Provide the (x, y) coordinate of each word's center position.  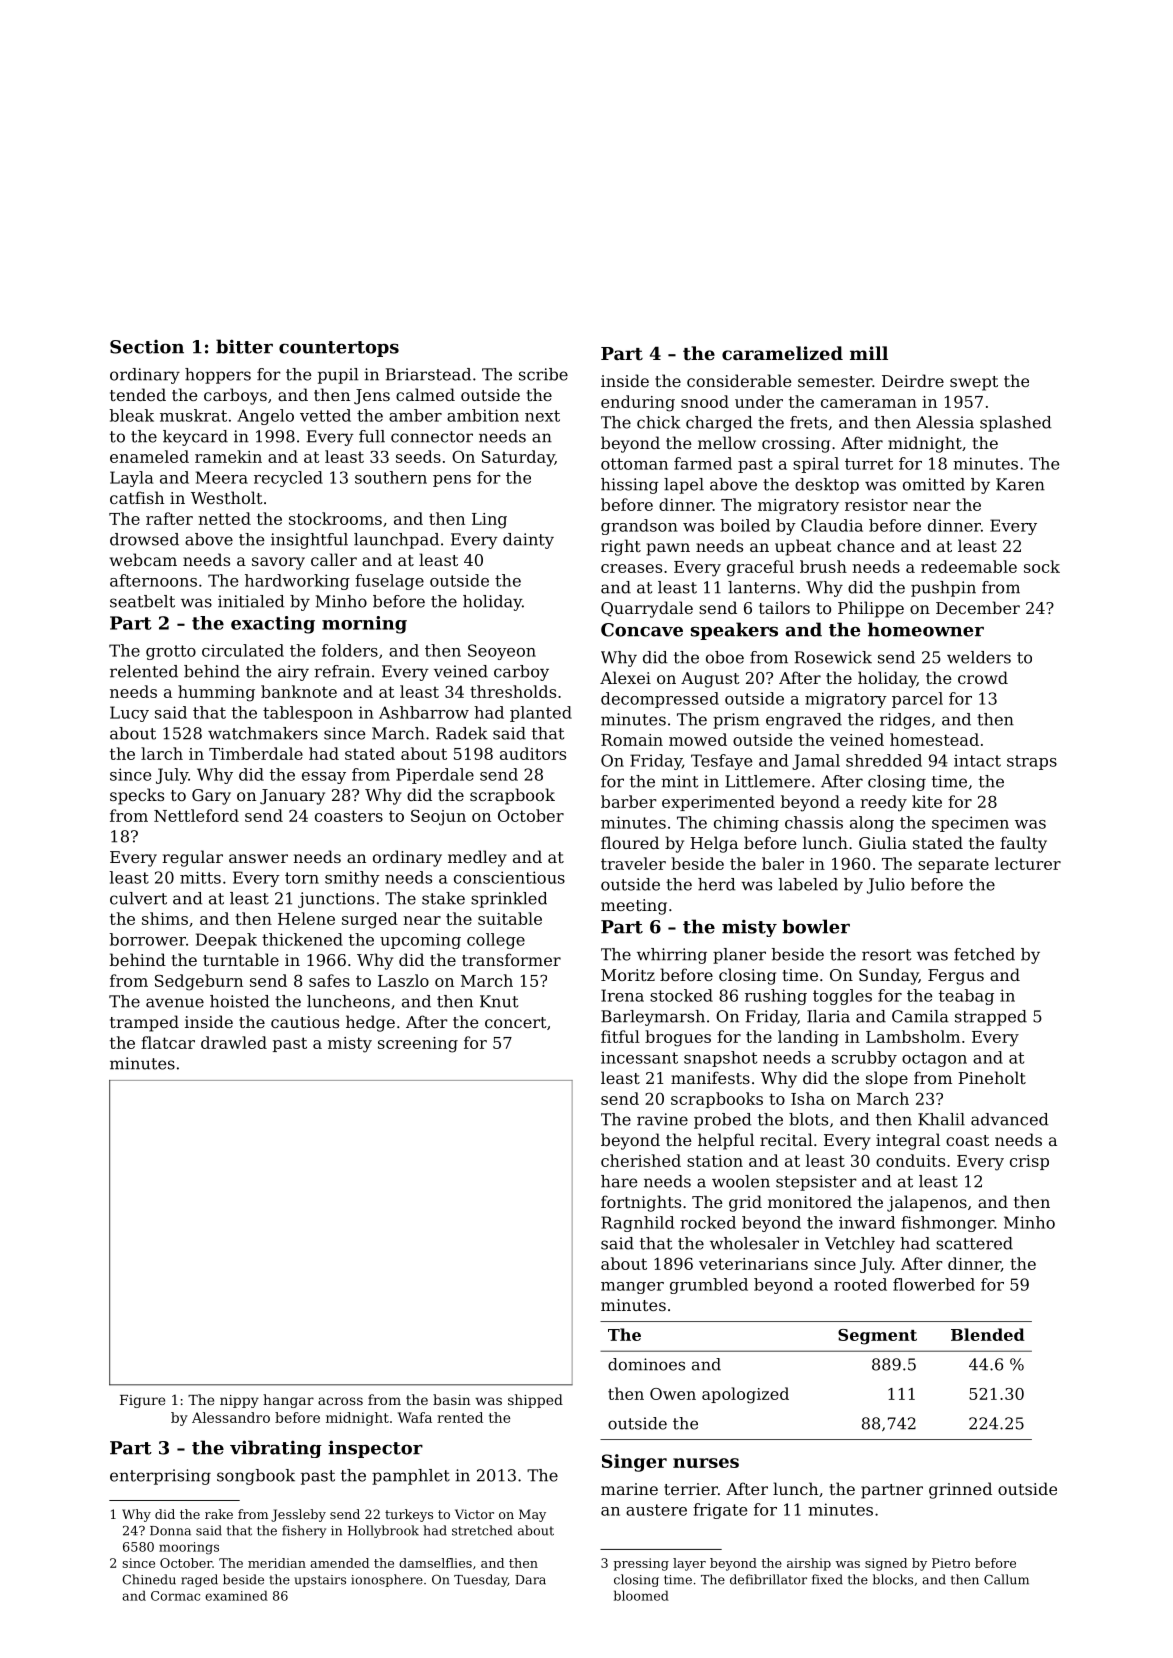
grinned (960, 1490)
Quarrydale (647, 609)
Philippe (871, 609)
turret (869, 464)
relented (144, 671)
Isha (808, 1098)
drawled (234, 1042)
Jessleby (298, 1515)
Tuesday (481, 1580)
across (340, 1401)
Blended (988, 1334)
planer (739, 956)
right (621, 547)
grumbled (709, 1286)
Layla (131, 479)
